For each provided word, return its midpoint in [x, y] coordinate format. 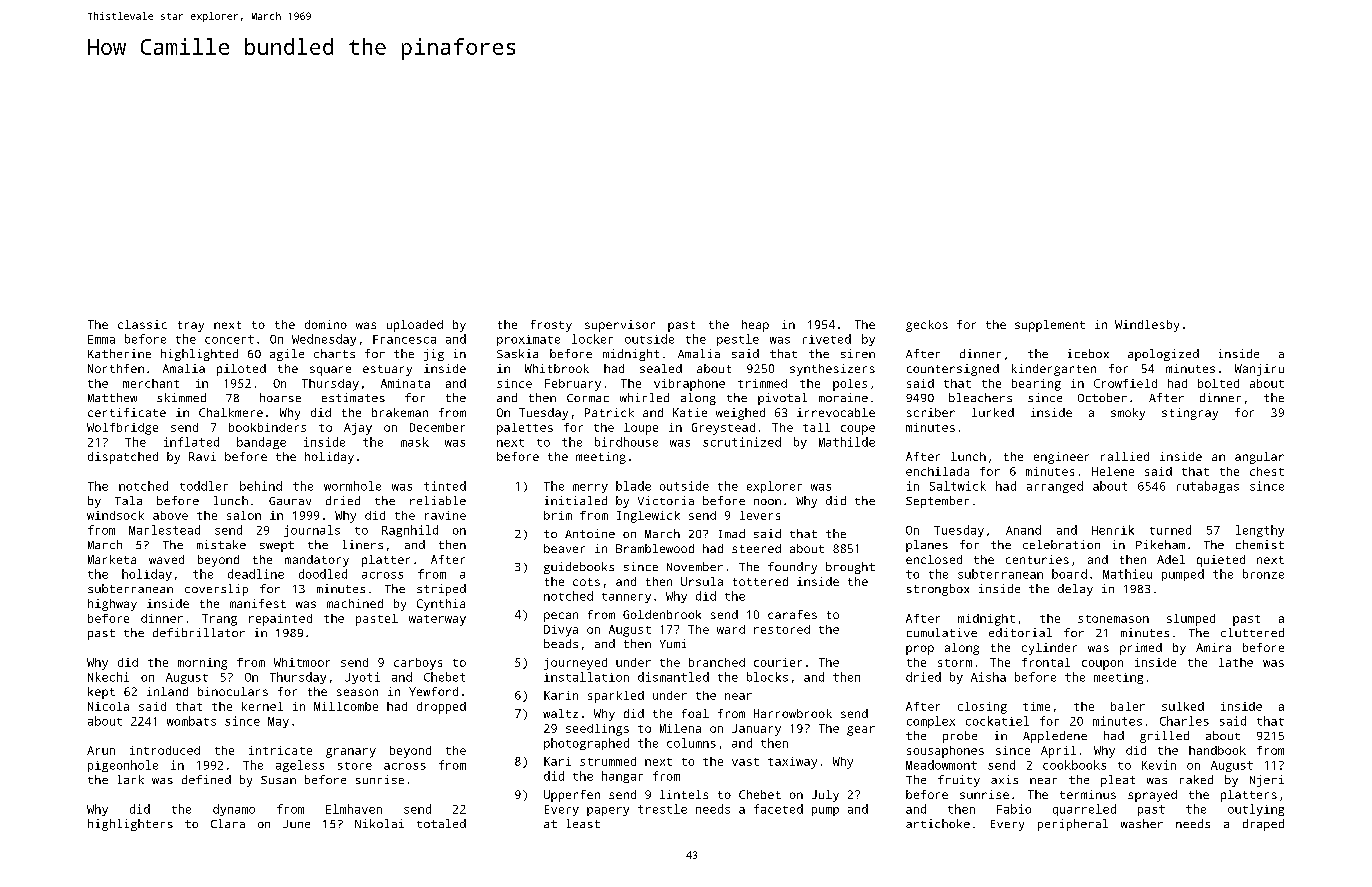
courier [778, 662]
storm [955, 663]
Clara [228, 823]
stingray [1190, 414]
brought [850, 568]
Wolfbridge [122, 429]
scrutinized [742, 442]
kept [101, 693]
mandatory [317, 561]
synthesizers [832, 370]
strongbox [938, 590]
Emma [101, 339]
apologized [1163, 355]
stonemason [1113, 619]
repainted [280, 620]
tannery [626, 598]
